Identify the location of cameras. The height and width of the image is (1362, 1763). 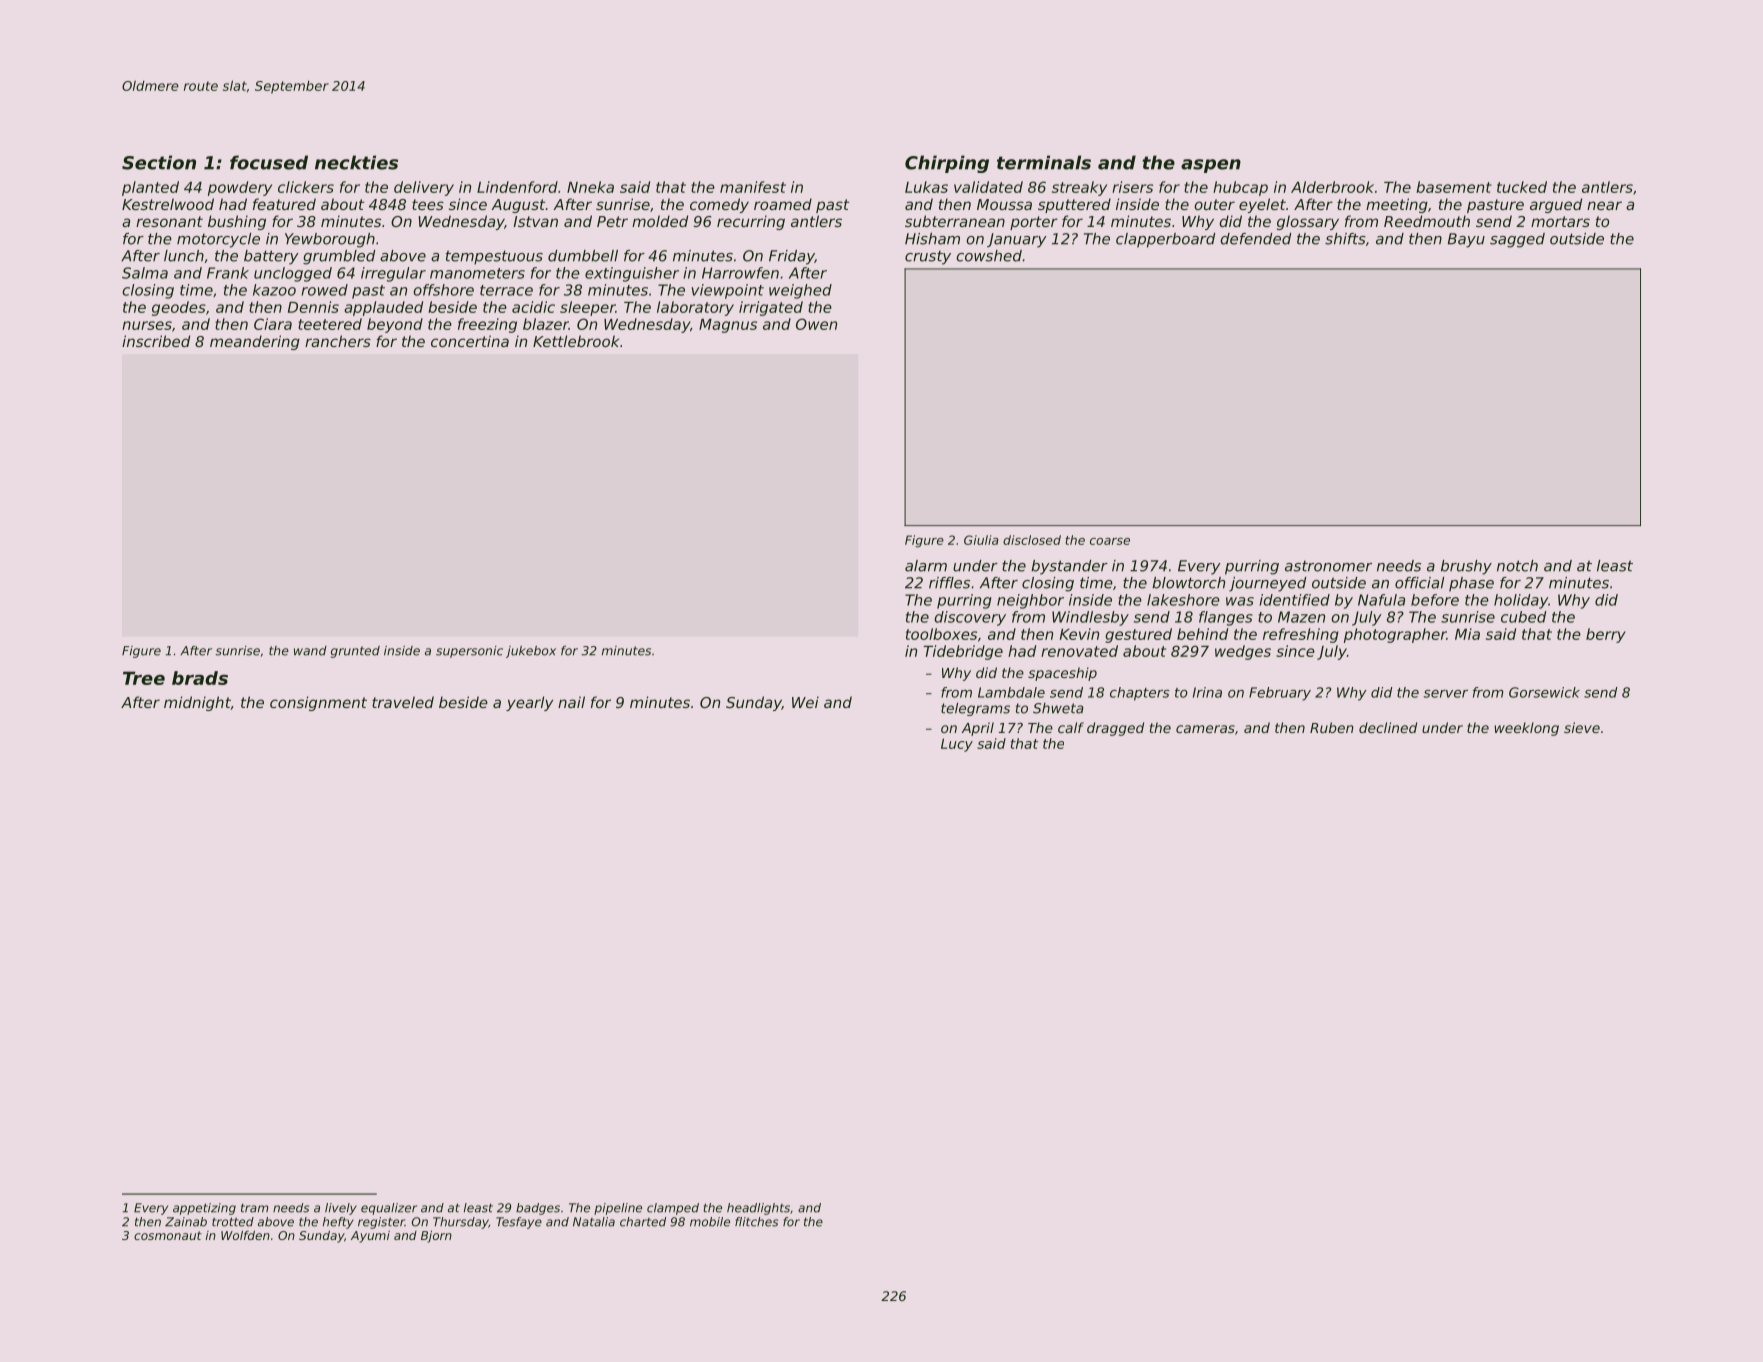
(1205, 729).
